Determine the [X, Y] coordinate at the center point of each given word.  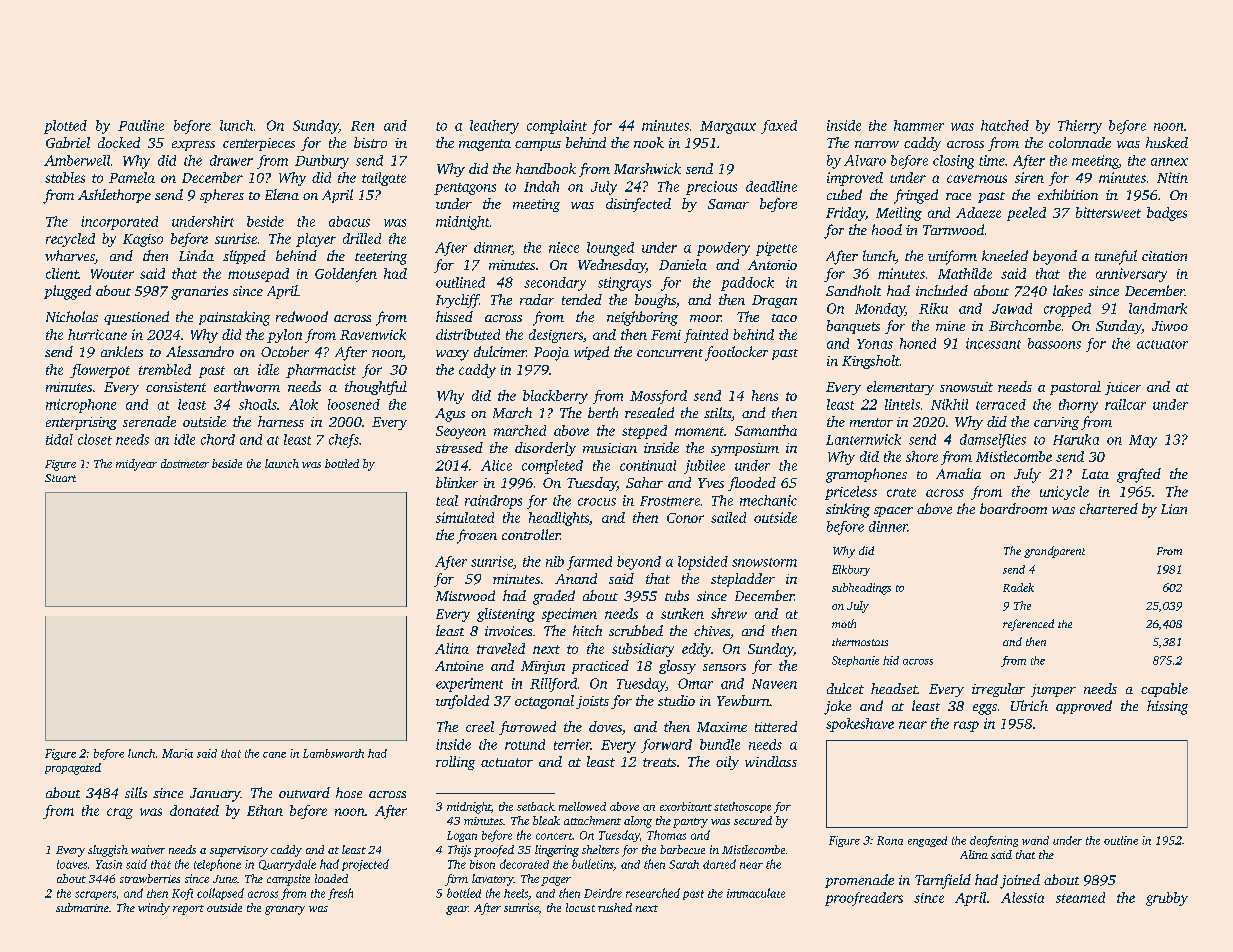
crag [120, 813]
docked [119, 142]
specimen [569, 615]
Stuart [60, 478]
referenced [1028, 625]
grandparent [1054, 552]
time [992, 160]
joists [592, 702]
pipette [776, 249]
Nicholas [72, 316]
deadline [771, 186]
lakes [1068, 290]
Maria [177, 753]
